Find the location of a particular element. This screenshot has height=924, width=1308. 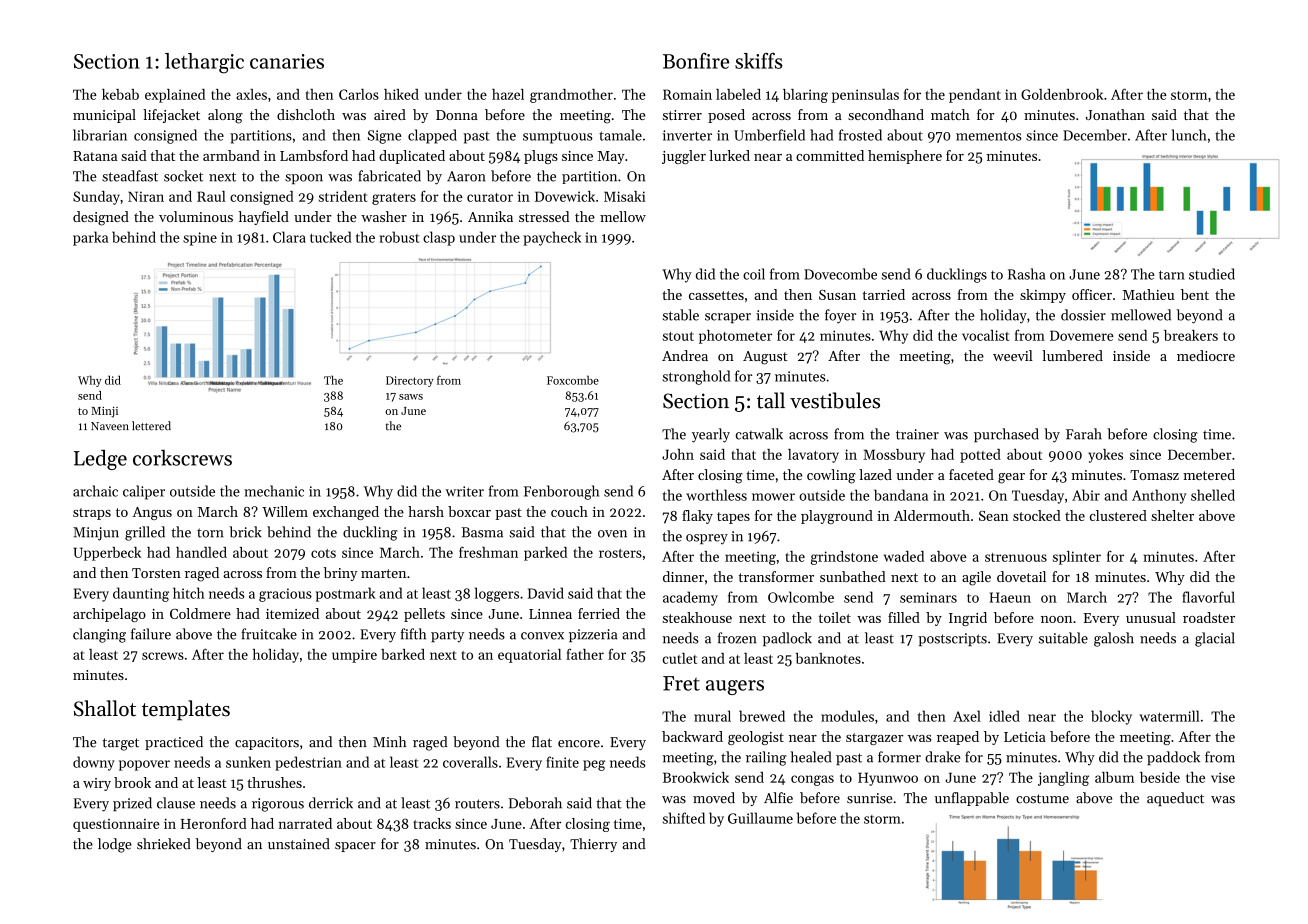

father is located at coordinates (585, 654).
